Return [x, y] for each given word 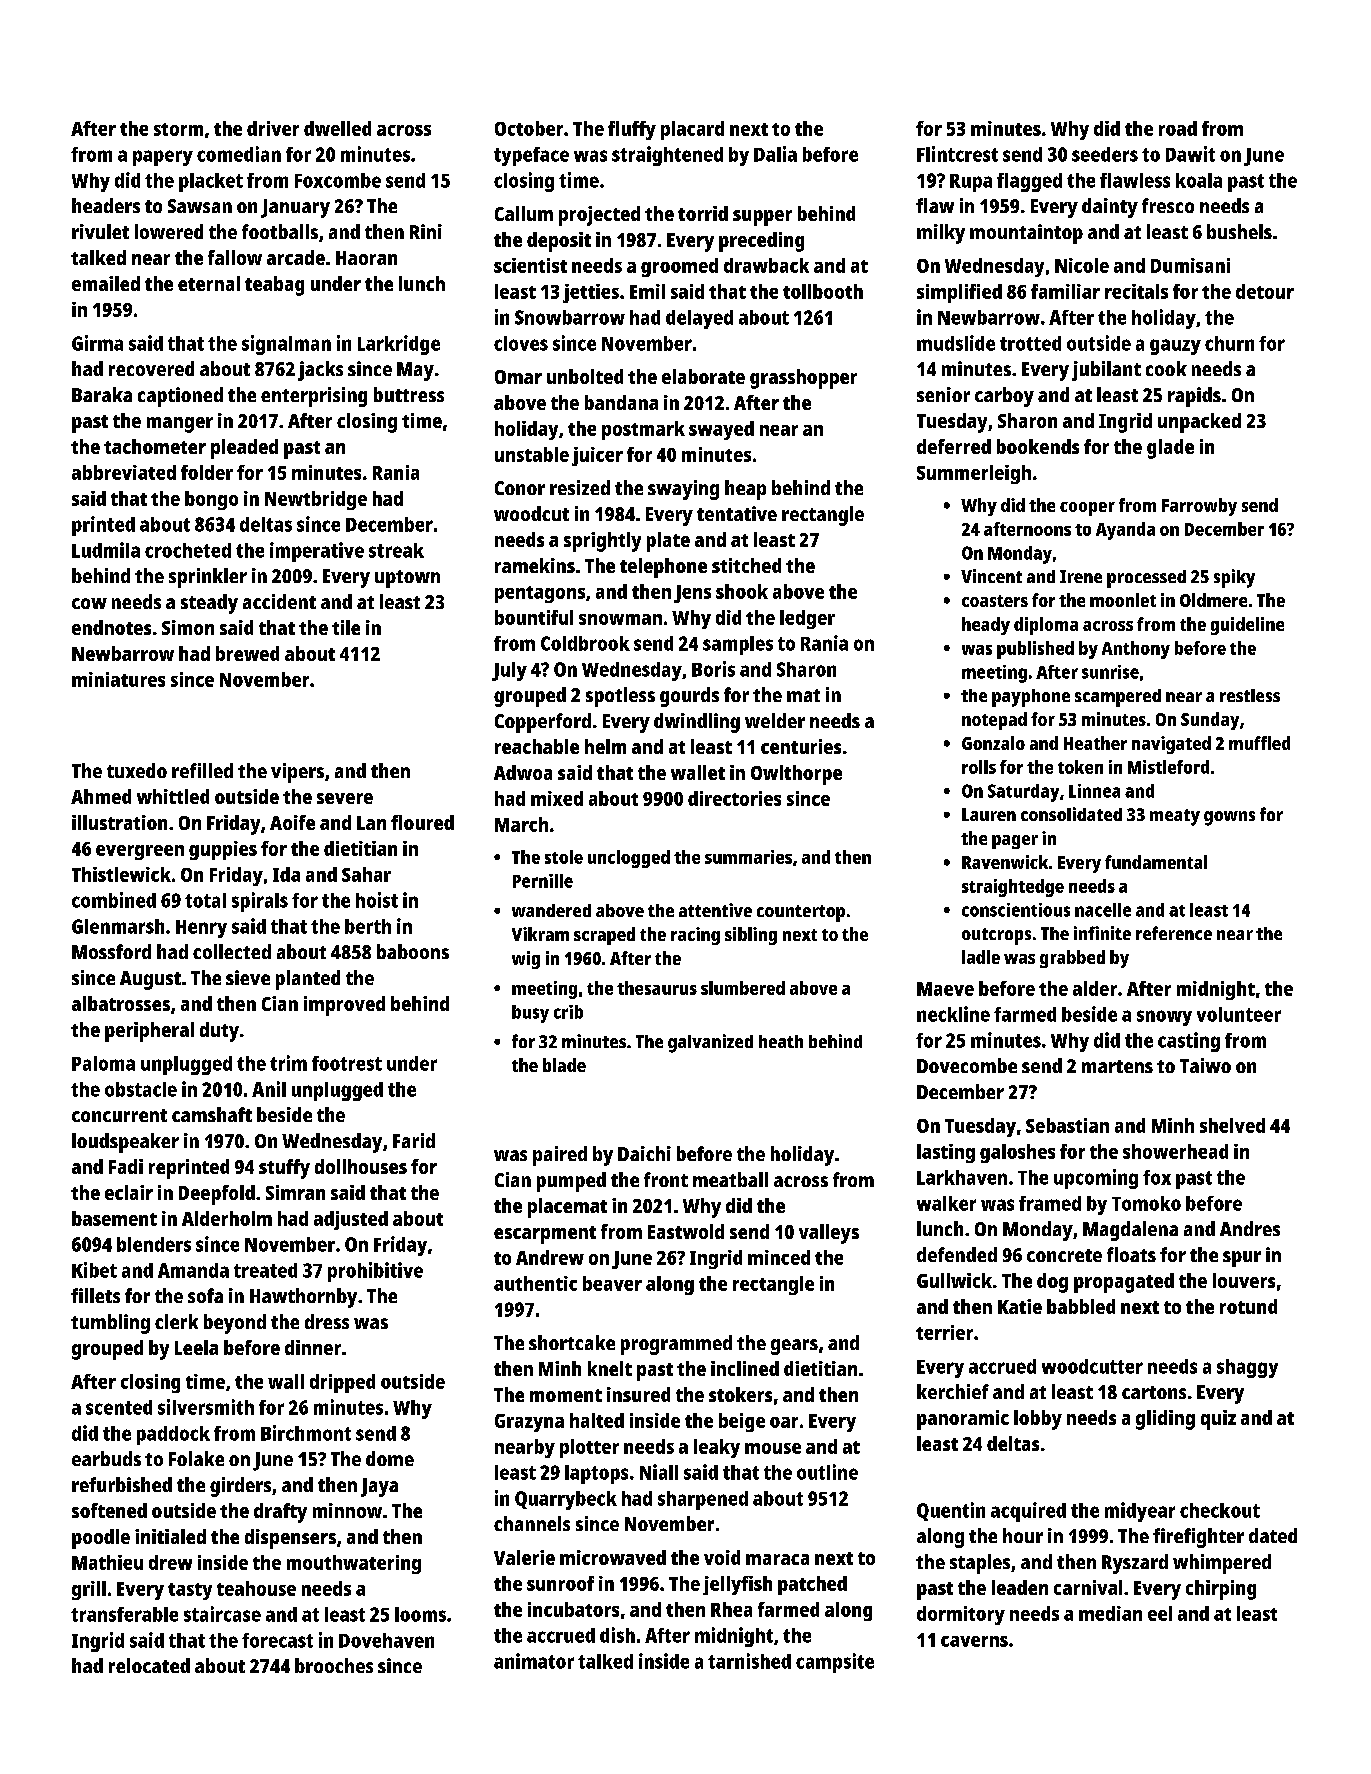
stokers [740, 1394]
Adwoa [523, 772]
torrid [703, 213]
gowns [1229, 818]
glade [1170, 449]
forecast [277, 1640]
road [1178, 128]
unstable [532, 454]
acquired [1028, 1512]
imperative [317, 552]
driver [273, 128]
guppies [223, 850]
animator [534, 1661]
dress [327, 1321]
